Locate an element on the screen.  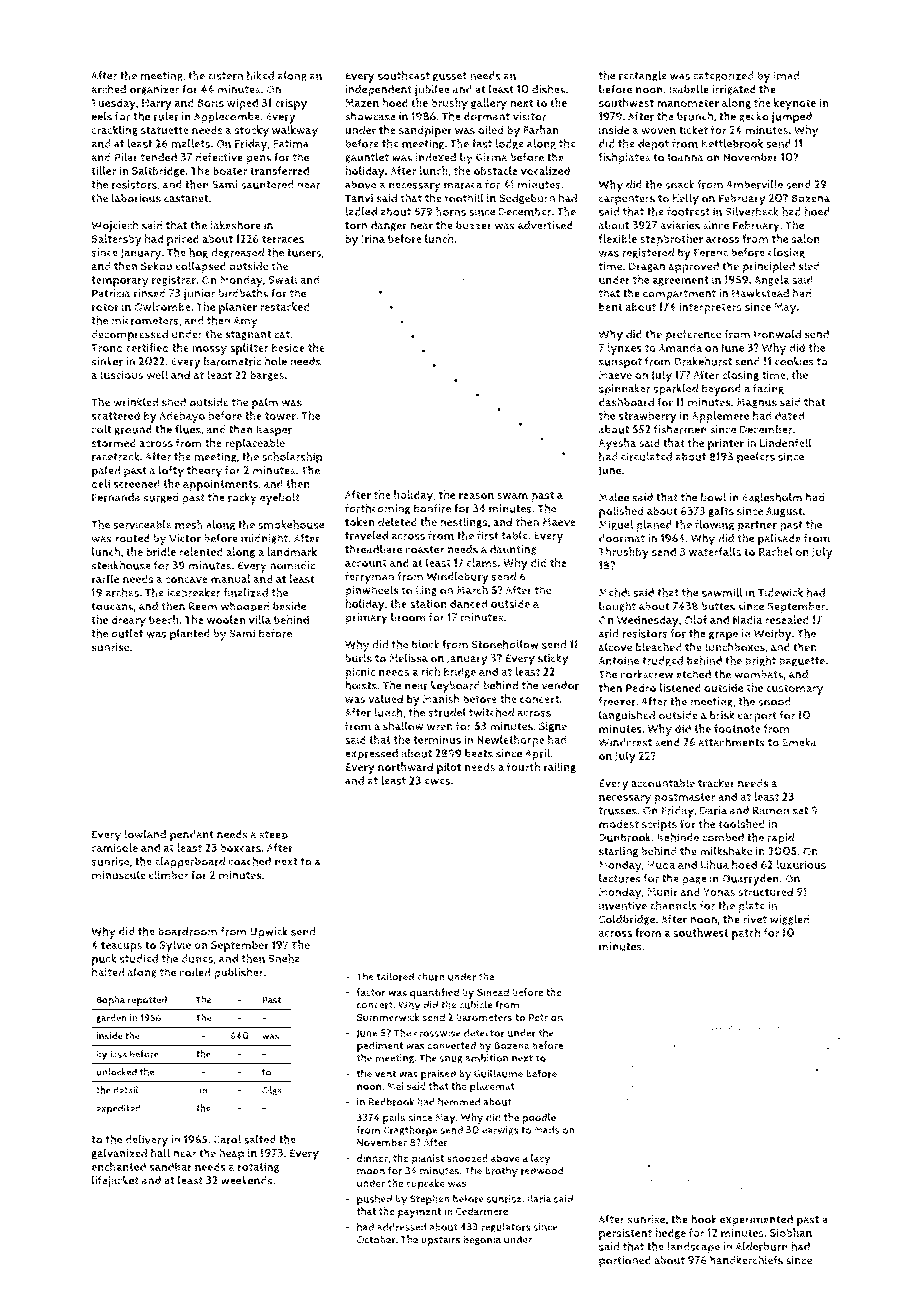
dishes is located at coordinates (548, 89).
